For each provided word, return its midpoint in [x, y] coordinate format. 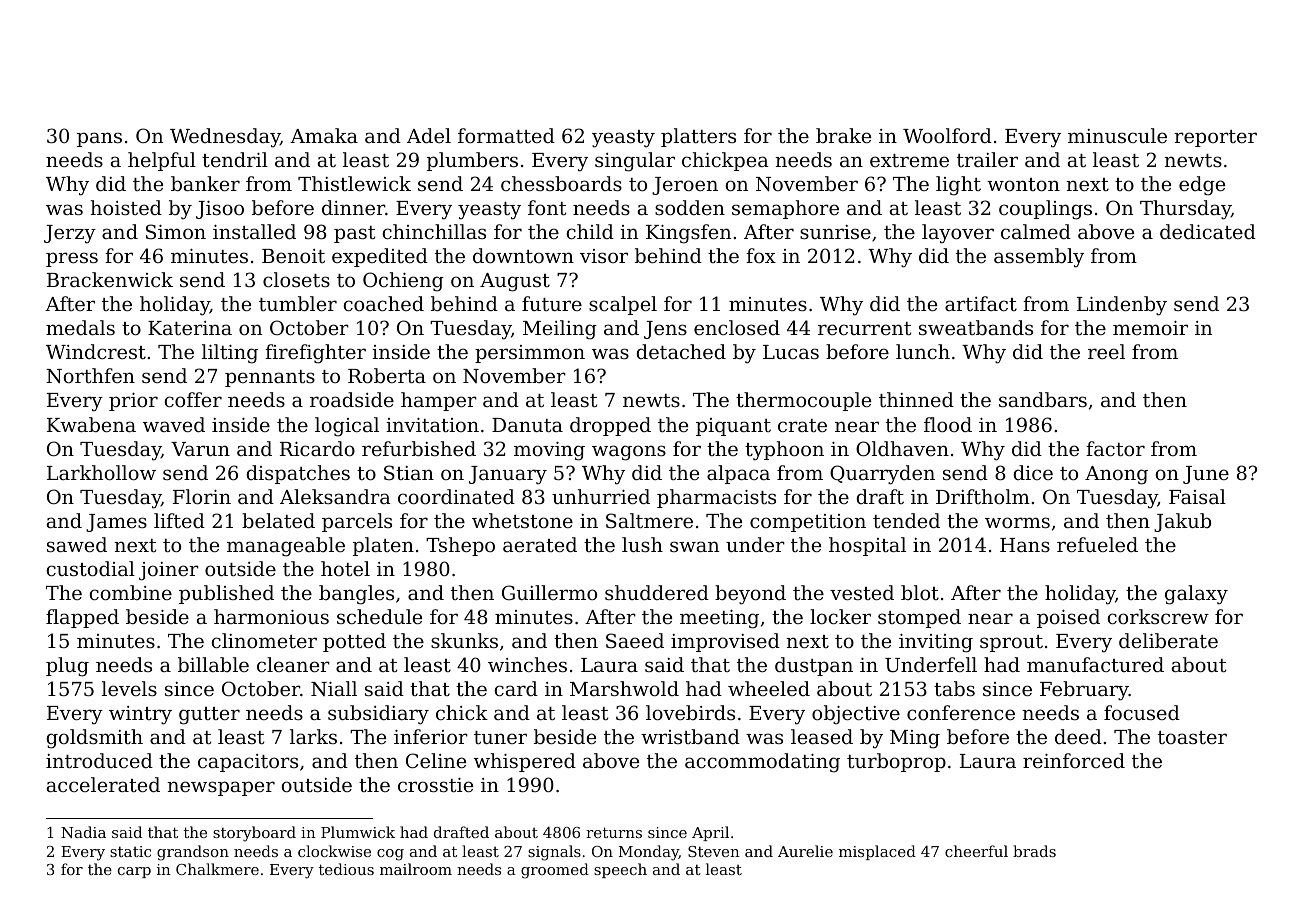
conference [961, 712]
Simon [176, 231]
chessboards [561, 183]
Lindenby [1122, 306]
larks [313, 736]
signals [554, 853]
